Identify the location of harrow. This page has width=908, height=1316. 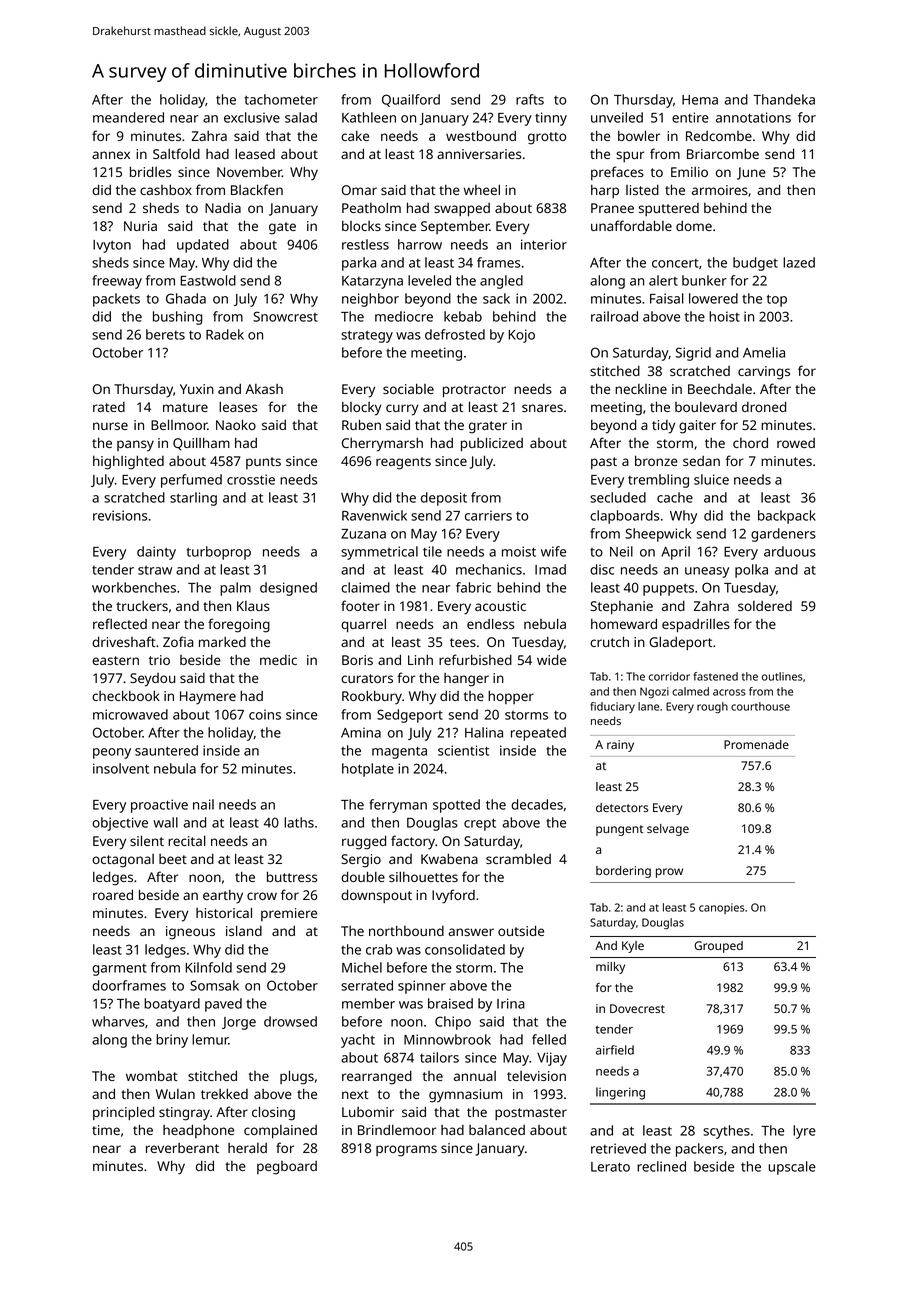
(420, 244).
